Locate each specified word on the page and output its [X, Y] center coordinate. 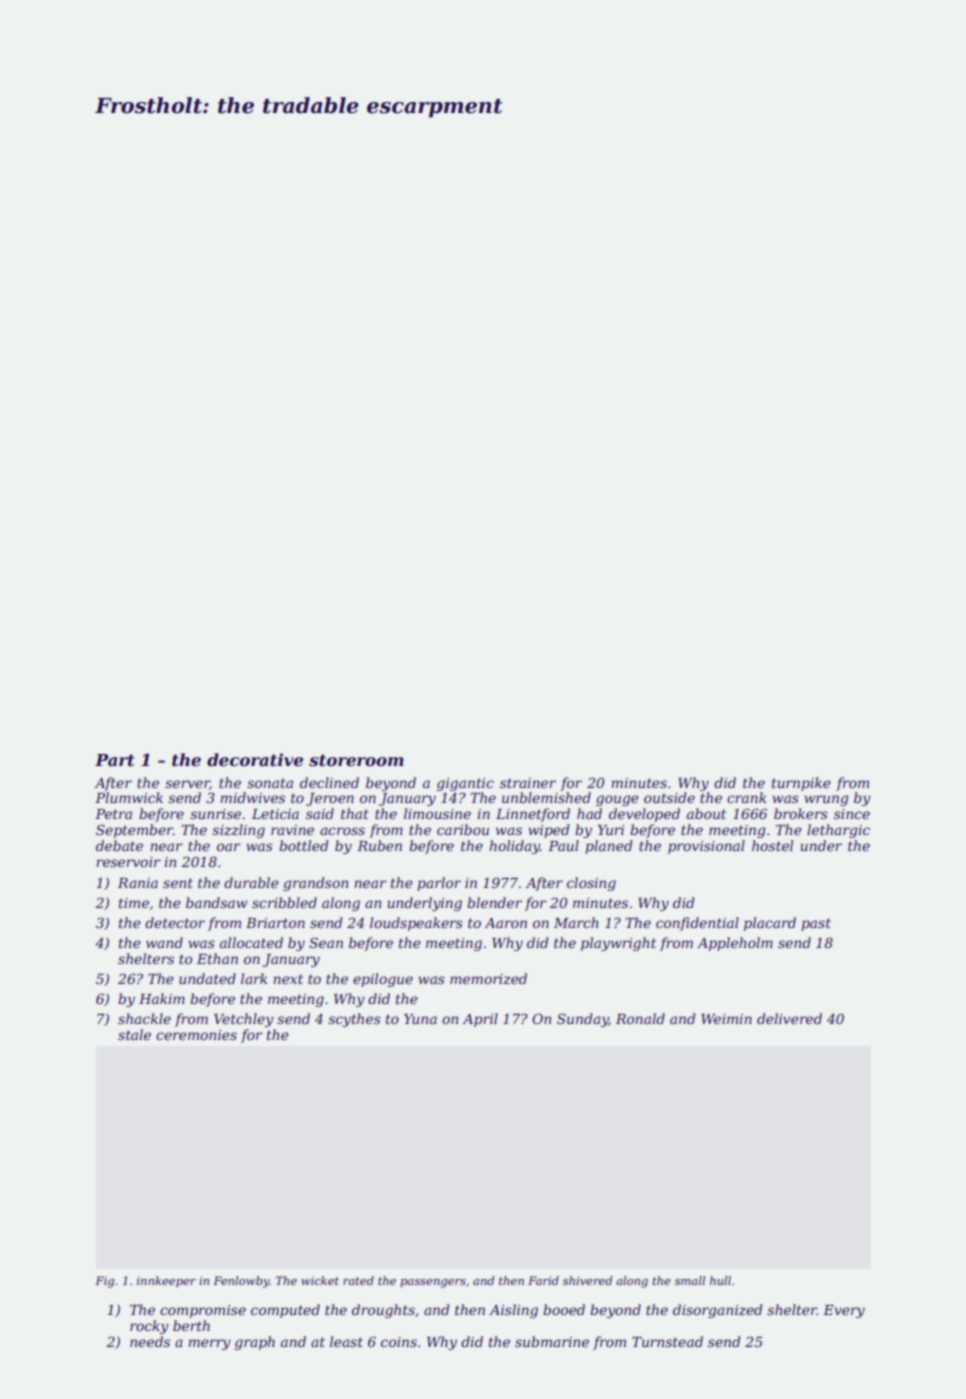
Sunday [582, 1020]
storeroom [356, 760]
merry [209, 1344]
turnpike [801, 784]
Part [115, 760]
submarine [552, 1341]
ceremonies [196, 1035]
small [690, 1280]
